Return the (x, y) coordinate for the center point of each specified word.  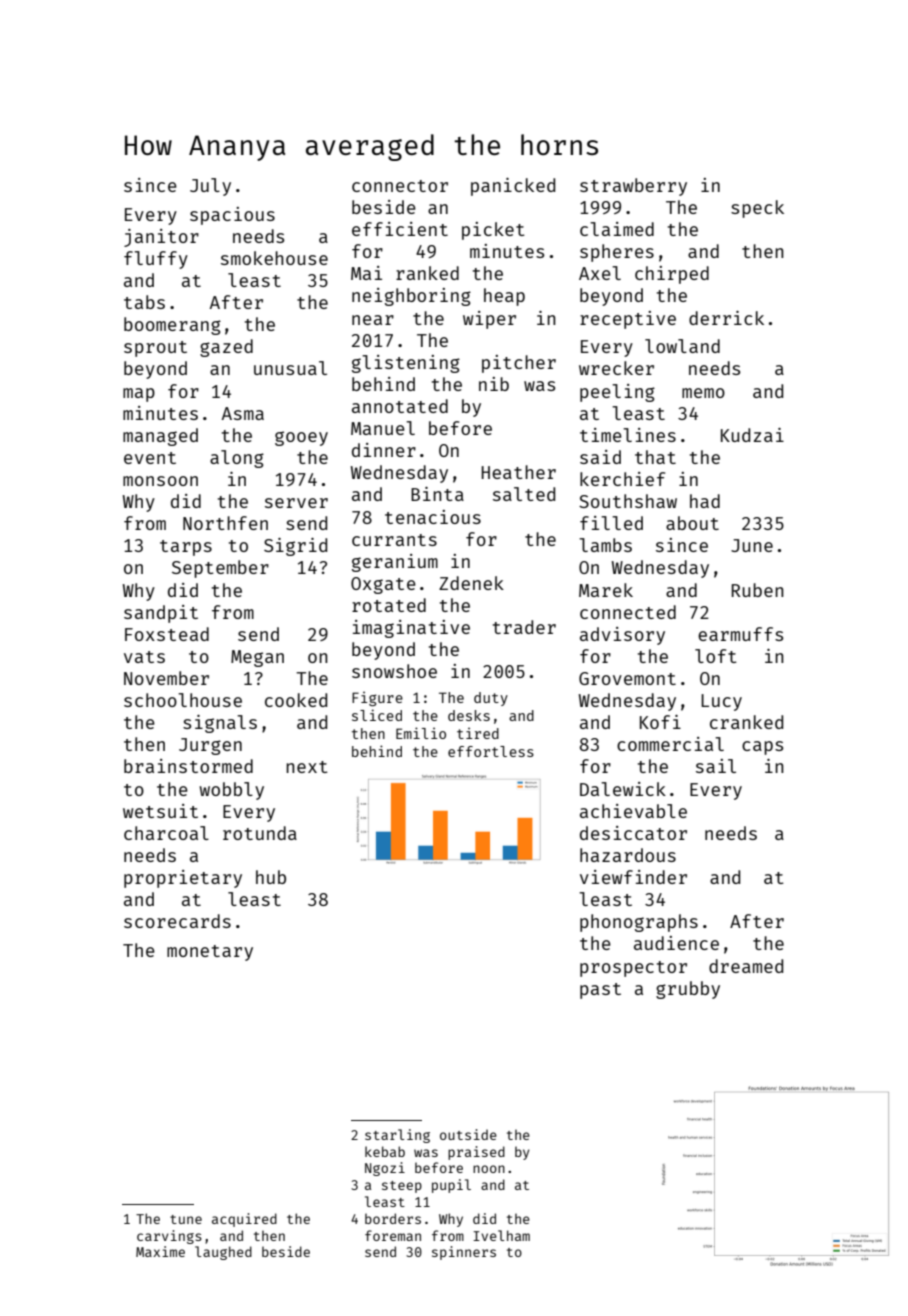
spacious (232, 216)
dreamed (746, 966)
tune (186, 1219)
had (705, 501)
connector (400, 186)
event (150, 458)
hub (271, 877)
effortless (491, 751)
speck (757, 209)
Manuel (383, 428)
